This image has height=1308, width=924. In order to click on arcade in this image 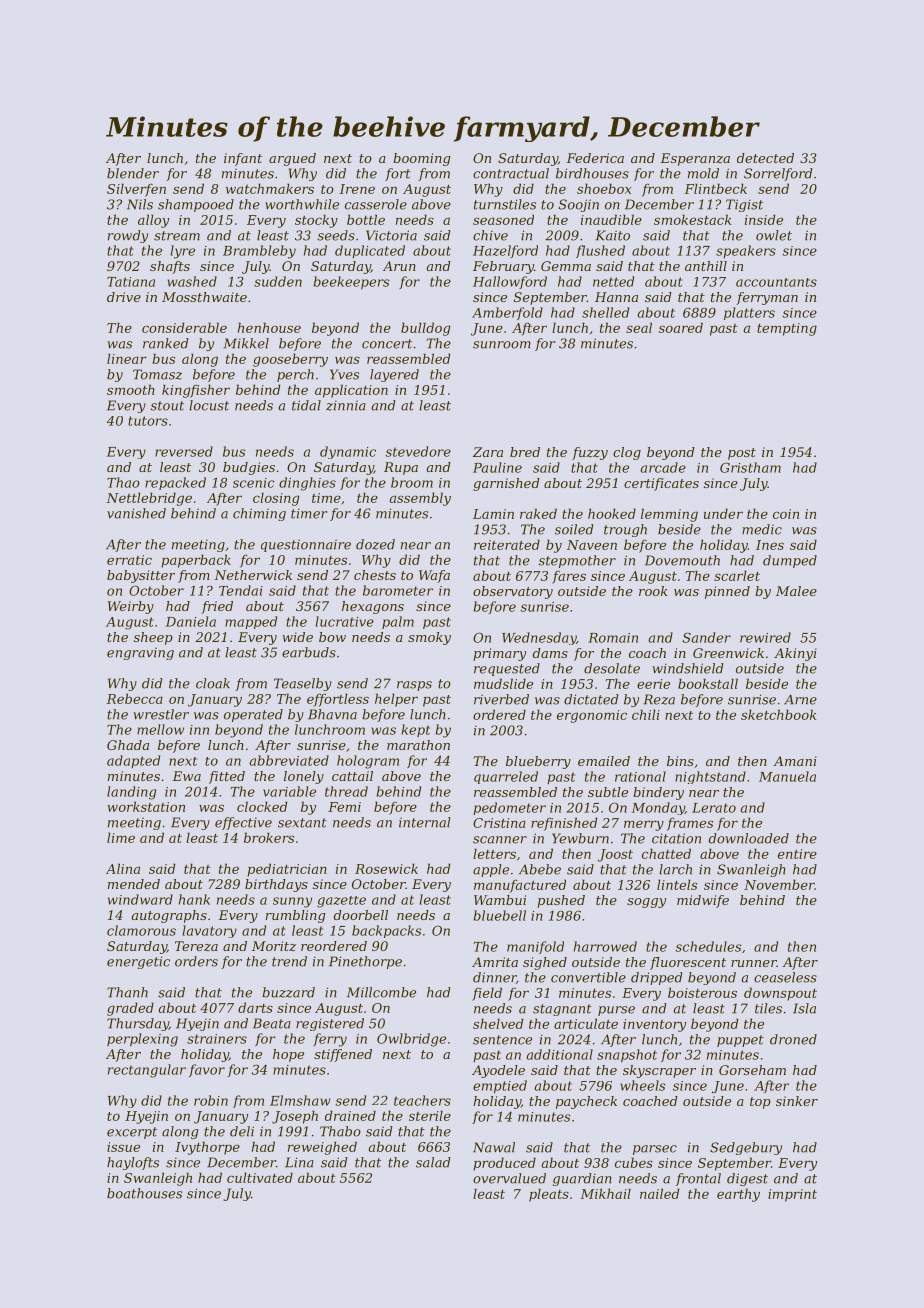, I will do `click(663, 467)`.
